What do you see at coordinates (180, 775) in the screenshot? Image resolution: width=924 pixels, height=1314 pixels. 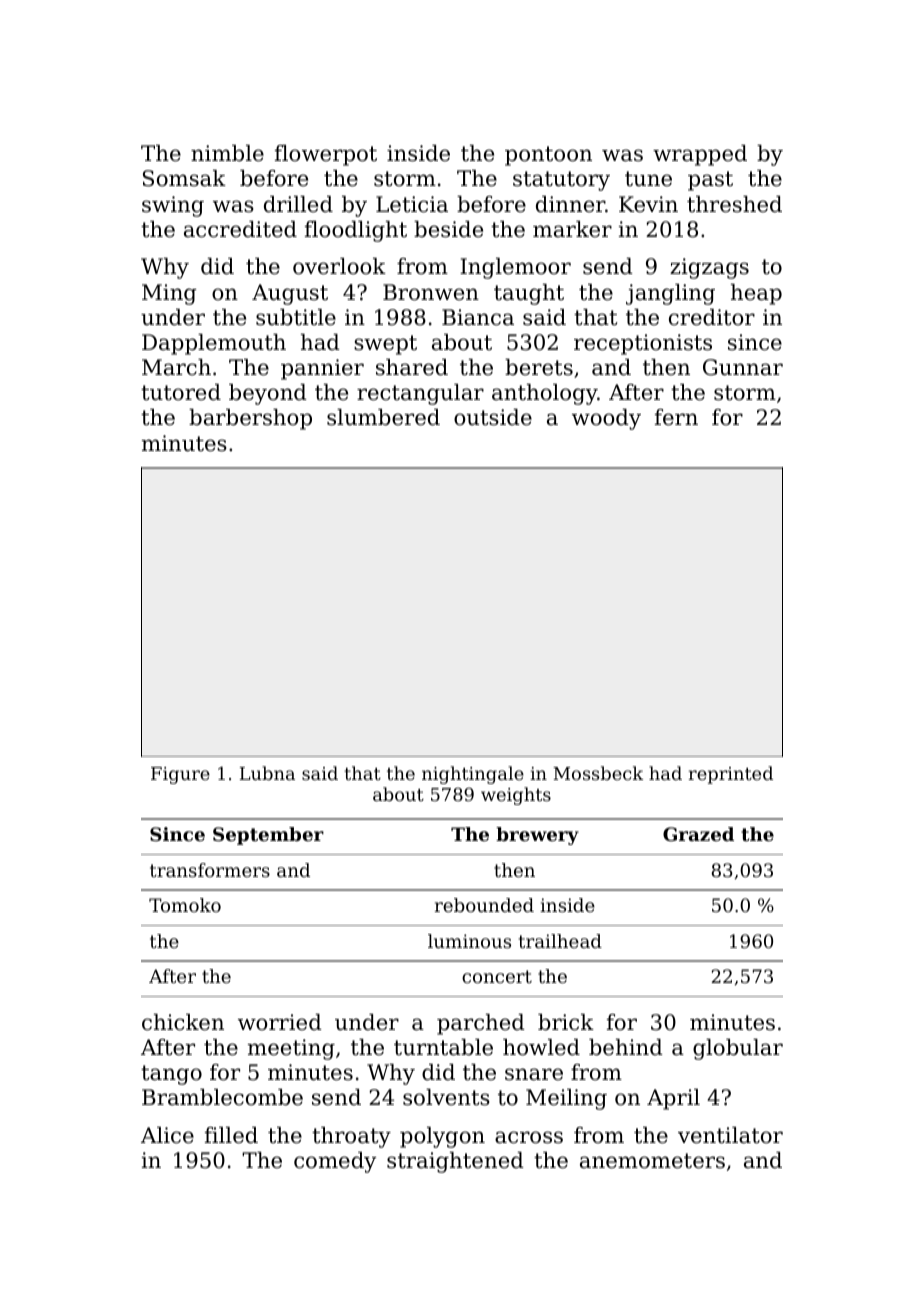 I see `Figure` at bounding box center [180, 775].
